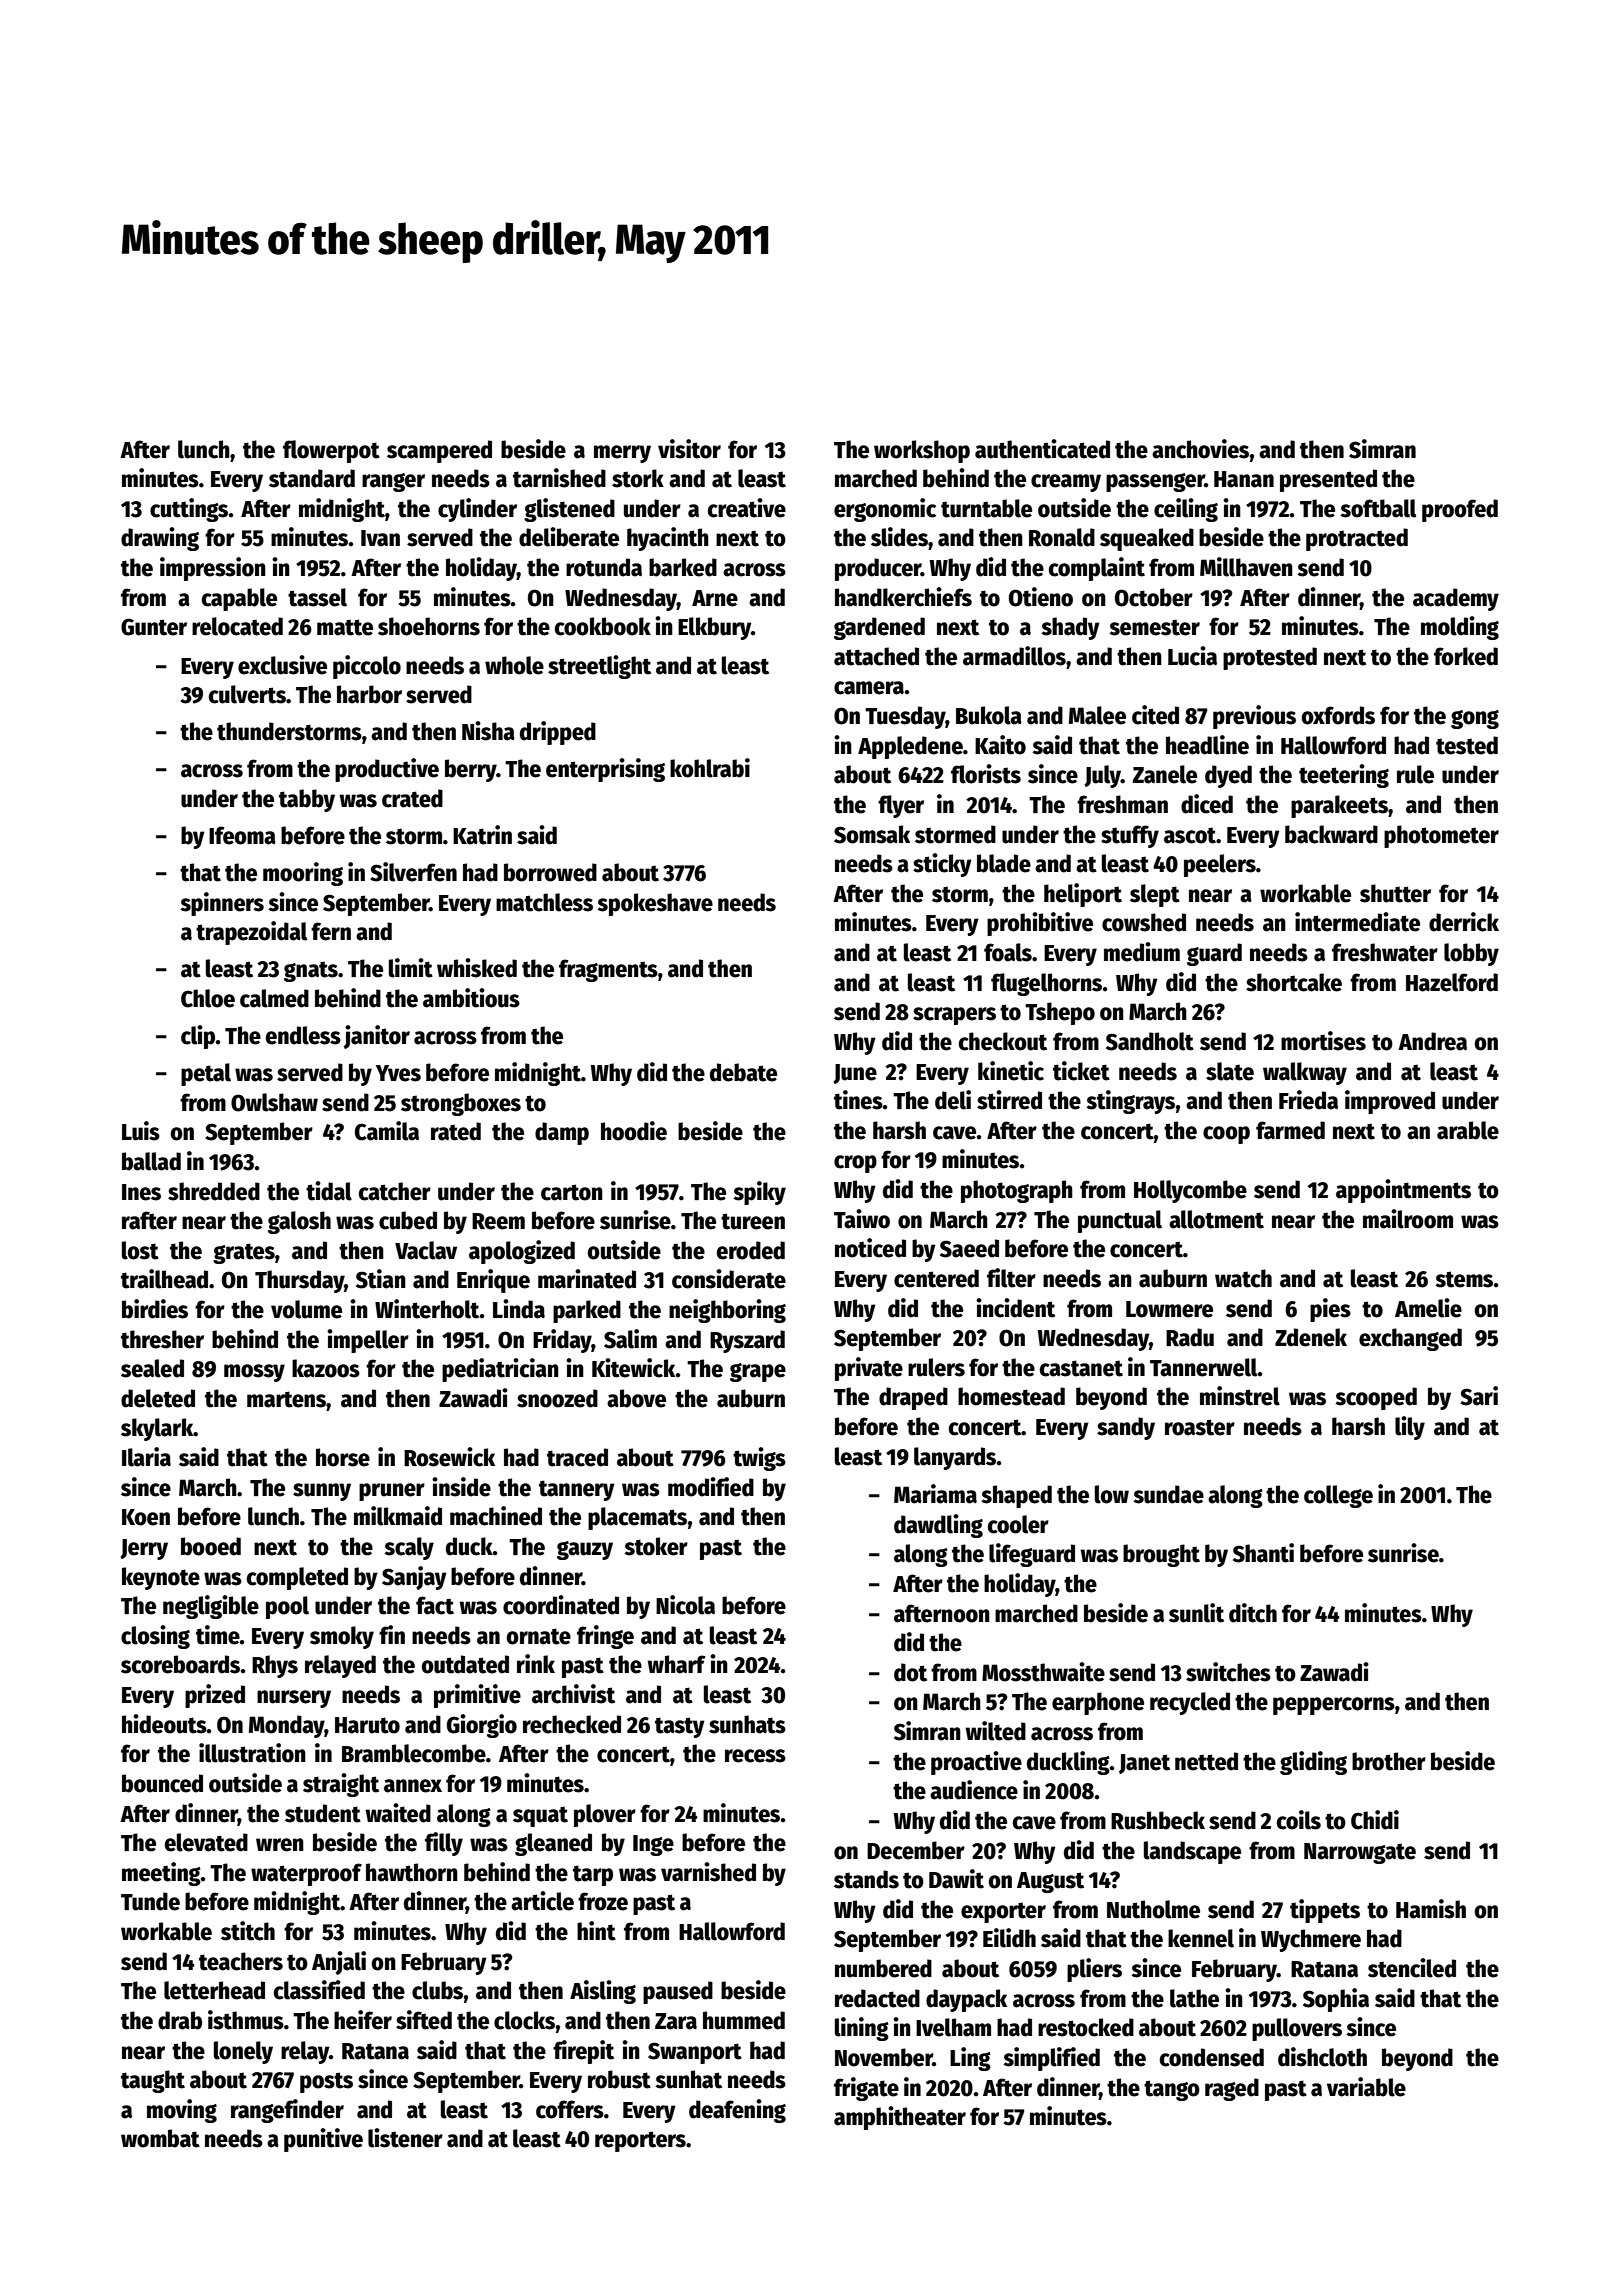 This page has width=1620, height=2292. What do you see at coordinates (676, 1664) in the page?
I see `wharf` at bounding box center [676, 1664].
